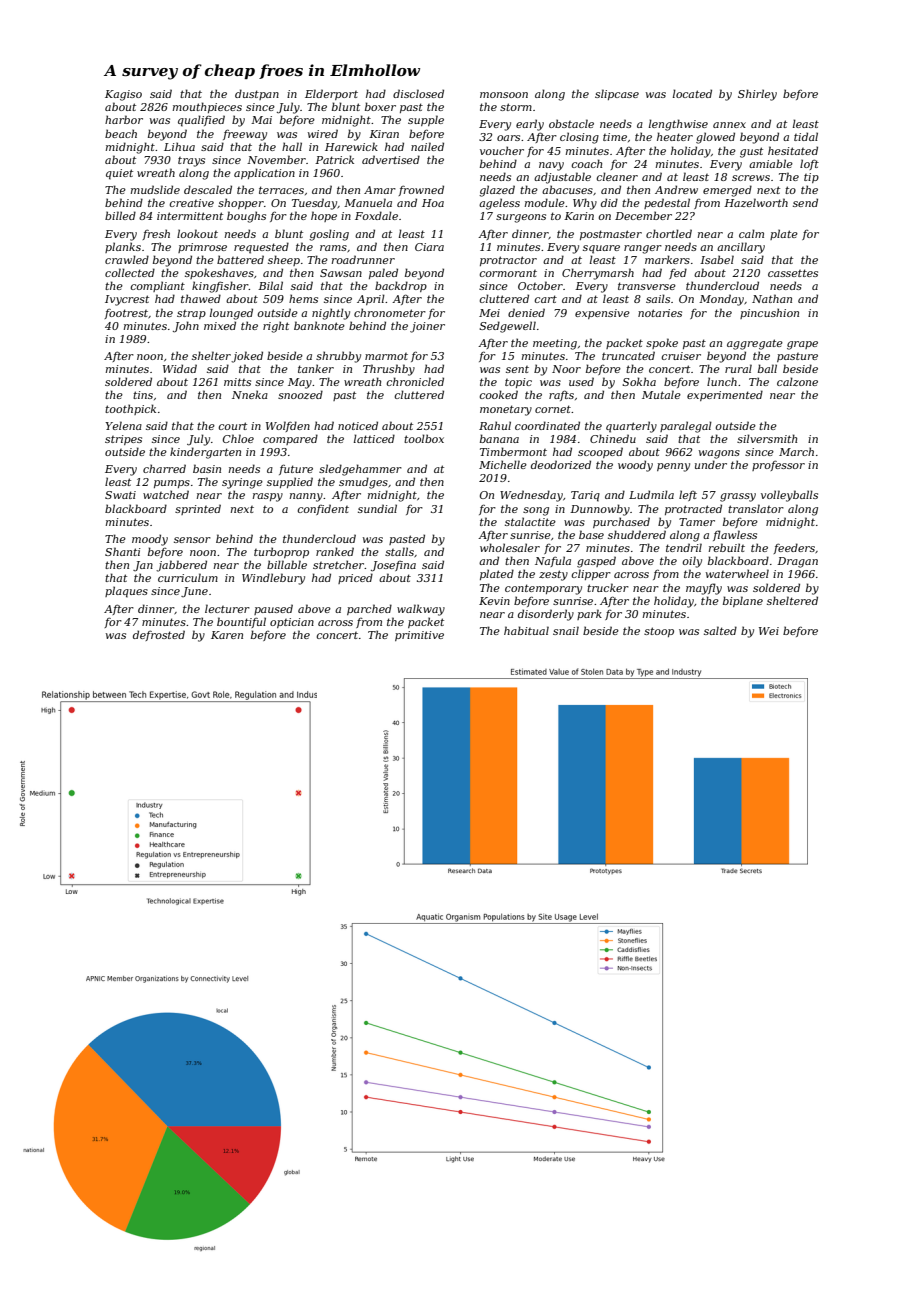  Describe the element at coordinates (124, 119) in the page. I see `harbor` at that location.
